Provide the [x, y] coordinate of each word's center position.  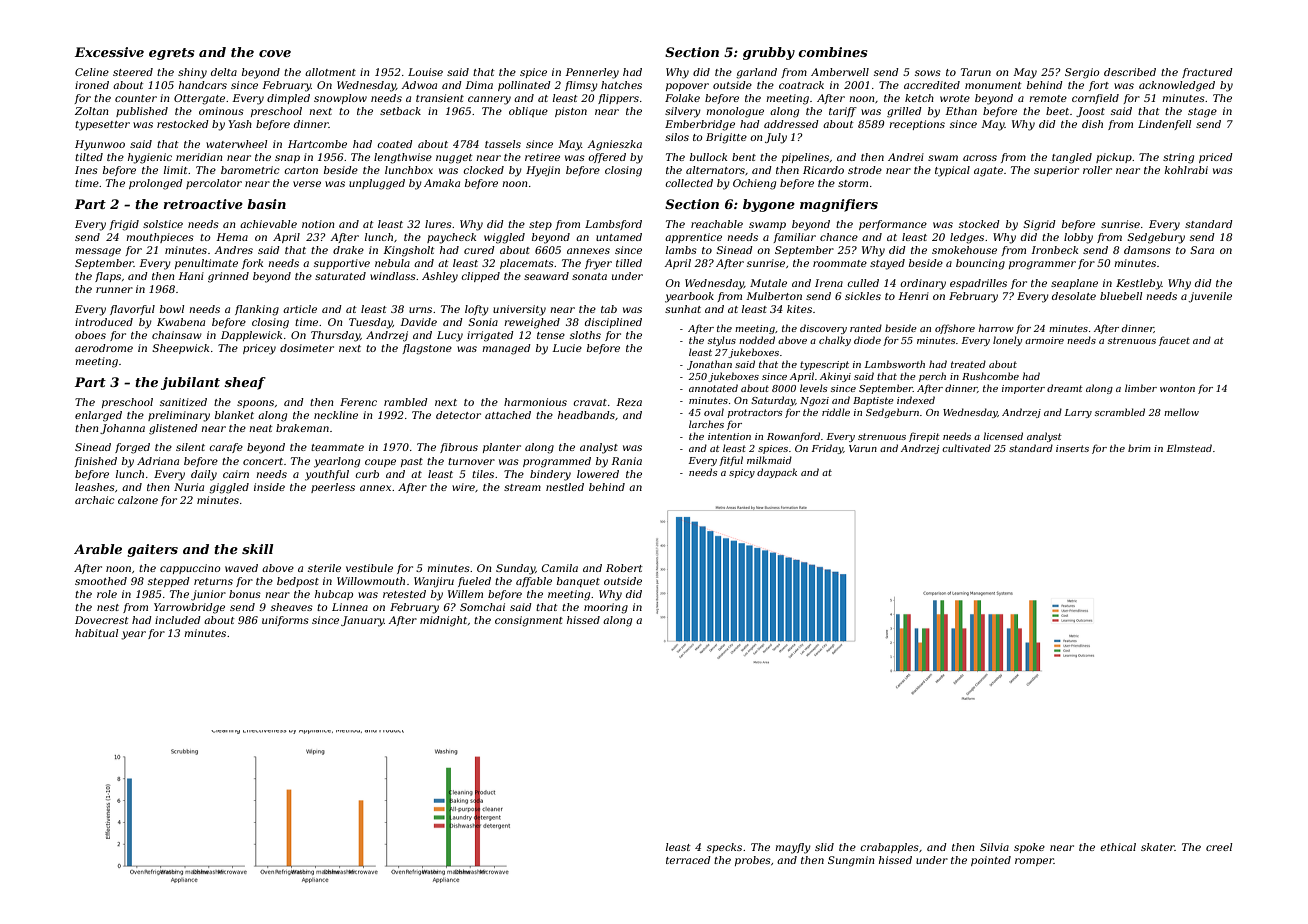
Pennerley [592, 73]
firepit [924, 437]
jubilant [190, 383]
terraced [688, 860]
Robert [624, 568]
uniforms [285, 621]
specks [724, 848]
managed [506, 349]
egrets [172, 54]
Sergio [1082, 73]
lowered [598, 474]
